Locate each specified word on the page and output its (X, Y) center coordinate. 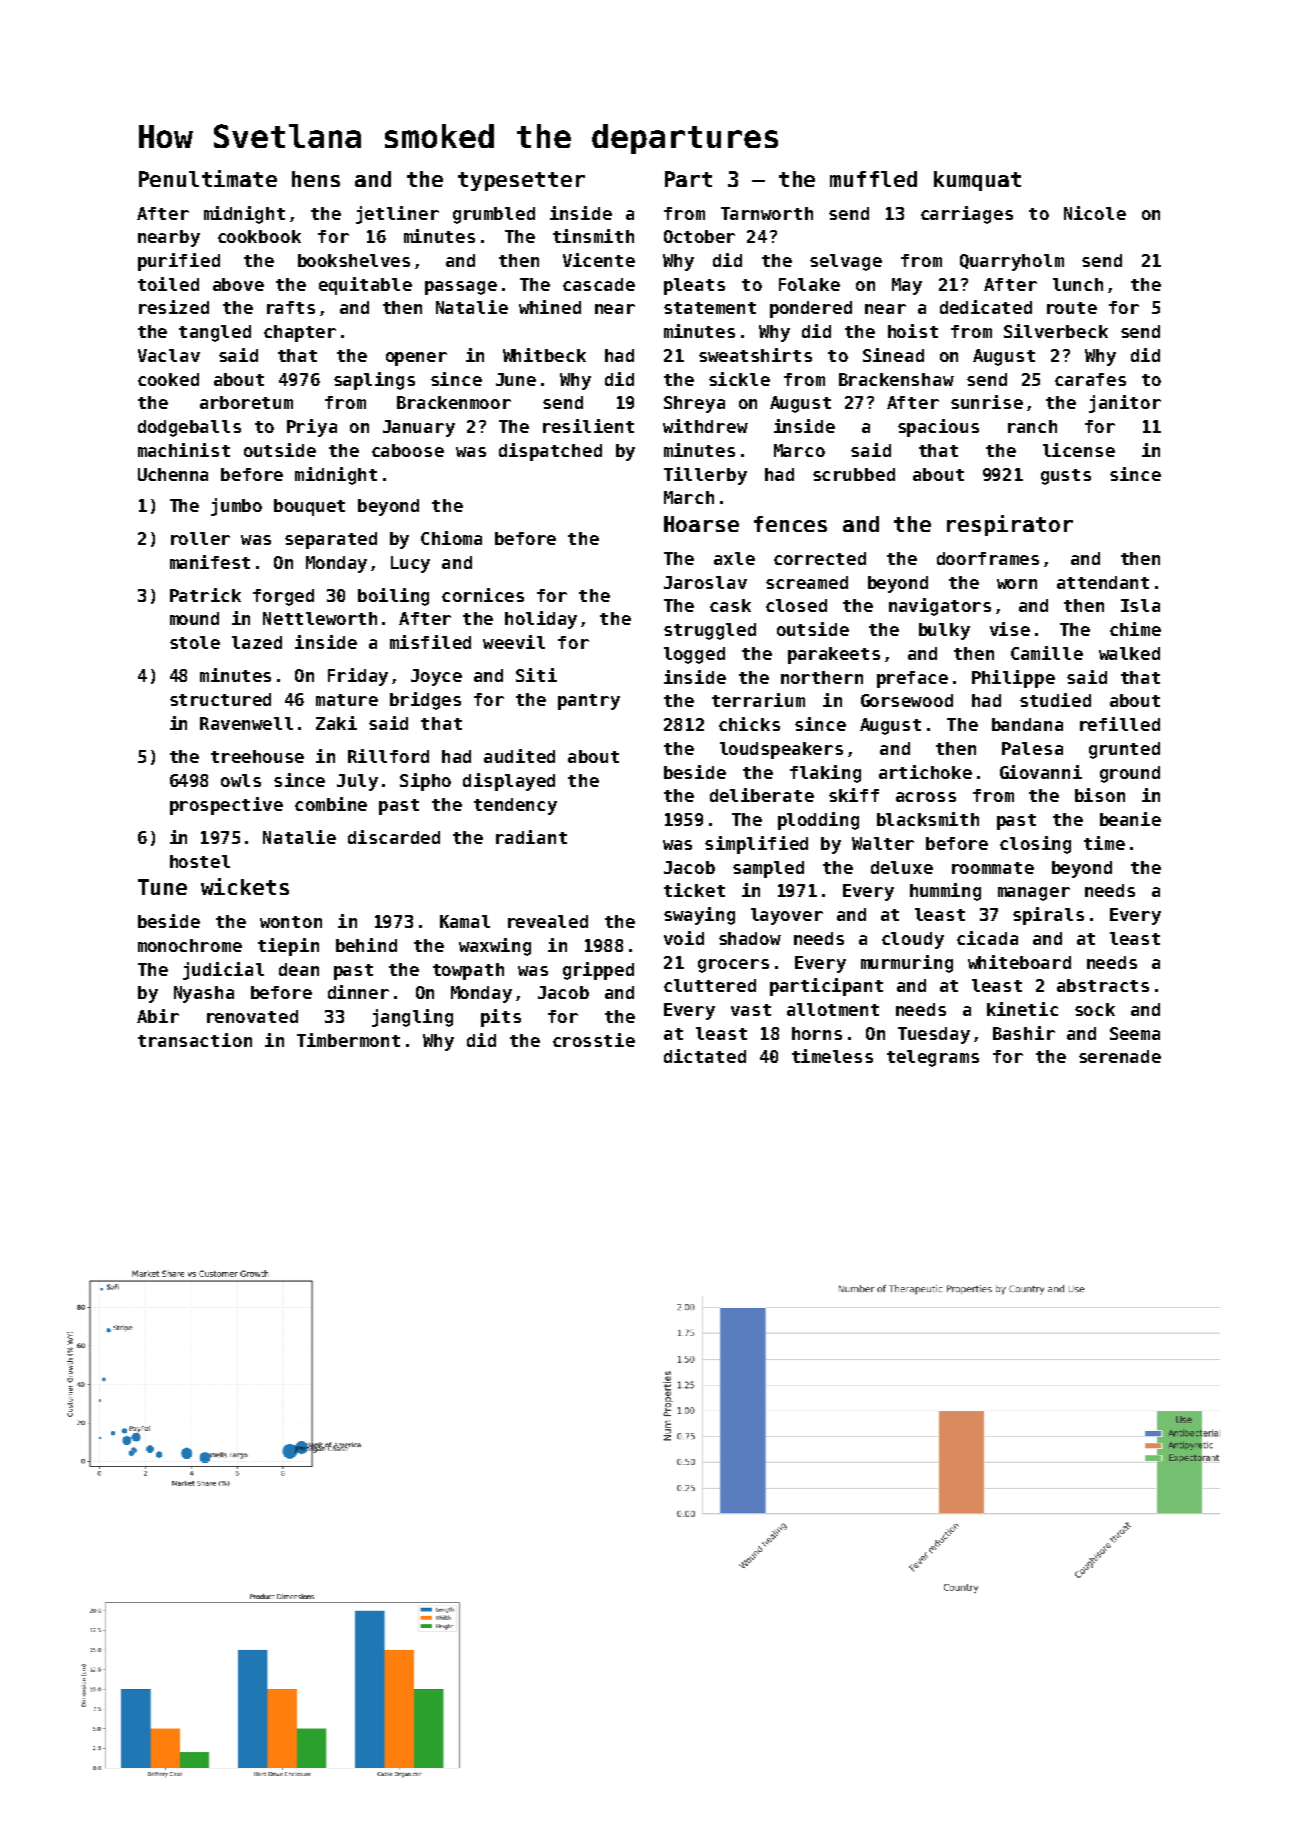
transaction (195, 1040)
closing (1035, 845)
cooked (168, 379)
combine (331, 804)
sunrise (987, 402)
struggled (710, 631)
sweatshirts (755, 355)
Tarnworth (767, 213)
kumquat (977, 181)
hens (316, 179)
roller (200, 538)
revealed (548, 921)
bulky (944, 631)
